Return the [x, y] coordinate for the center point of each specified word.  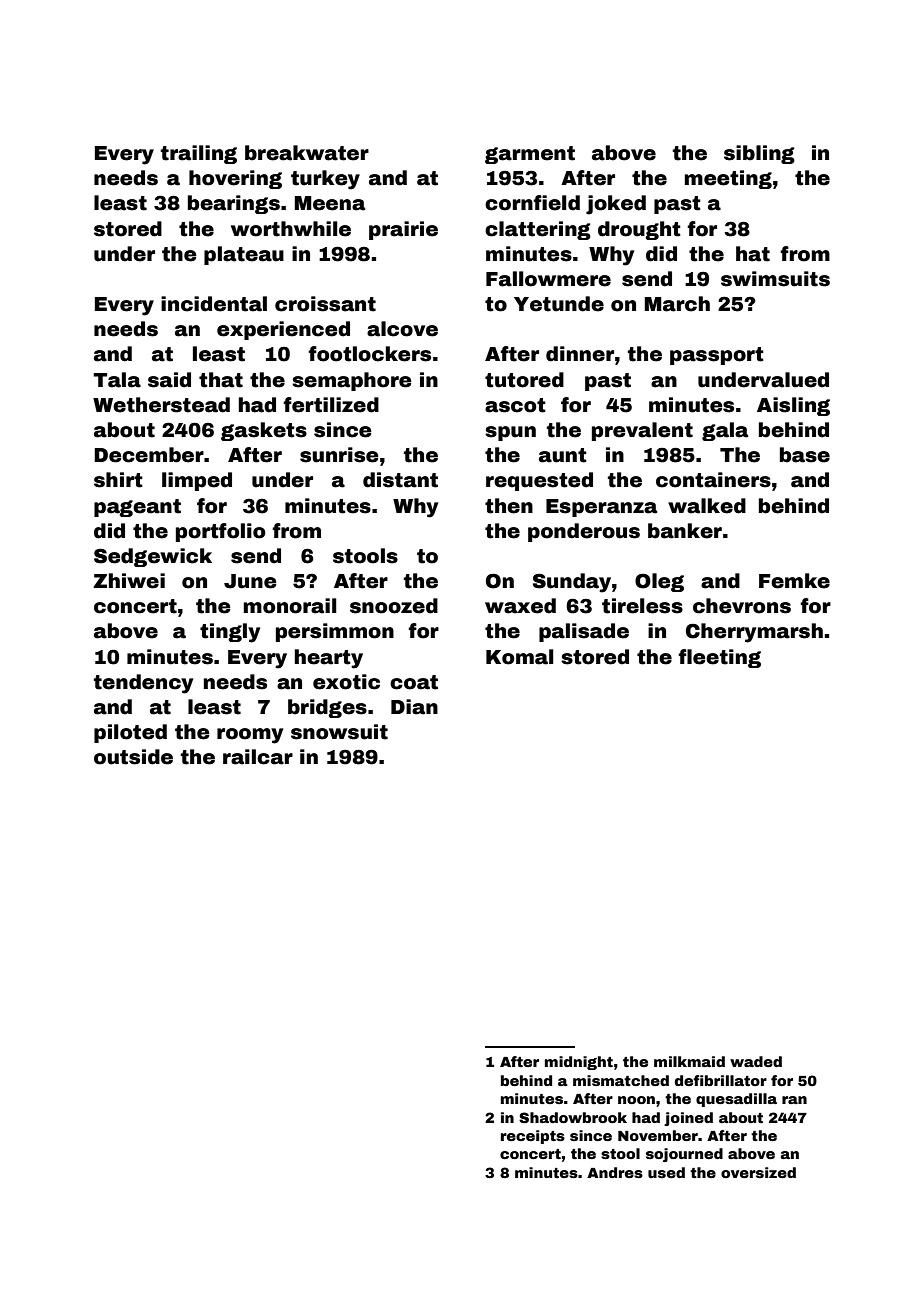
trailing [199, 154]
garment [530, 155]
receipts [533, 1137]
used [666, 1172]
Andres [615, 1172]
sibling [759, 154]
